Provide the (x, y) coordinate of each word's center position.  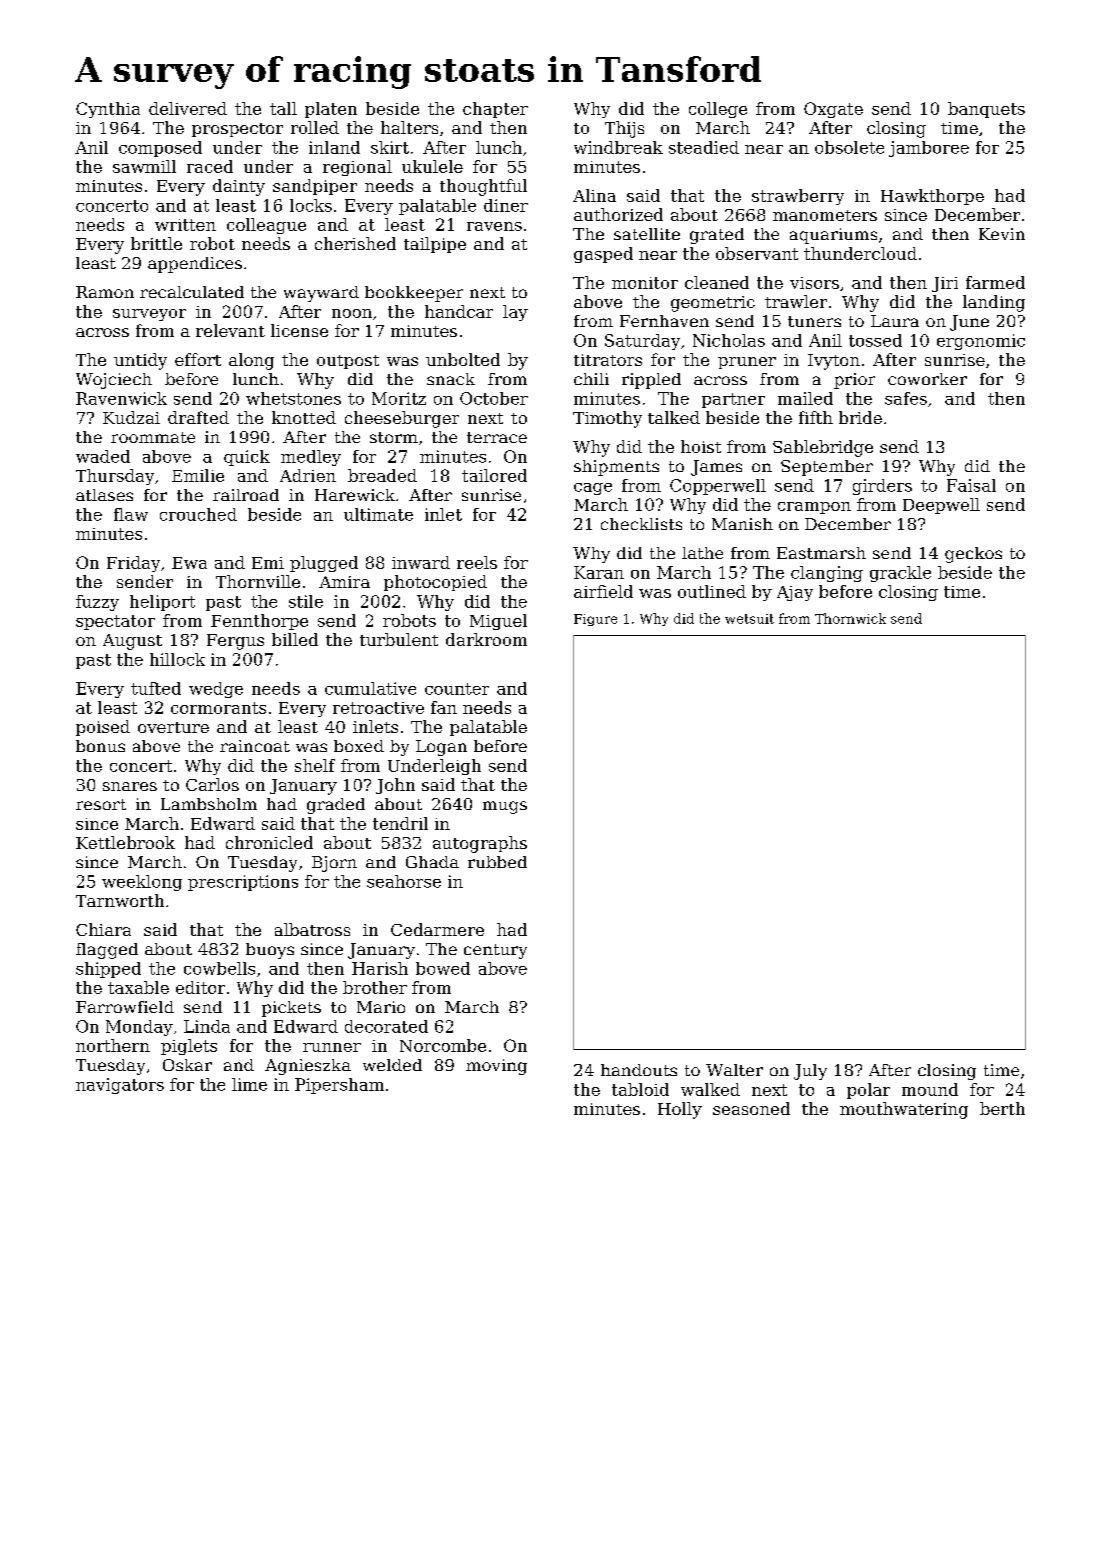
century (495, 951)
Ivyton (834, 362)
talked (674, 417)
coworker (927, 379)
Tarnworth (120, 900)
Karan (599, 572)
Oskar (187, 1065)
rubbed (497, 862)
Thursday (115, 477)
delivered (188, 108)
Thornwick (850, 618)
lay (515, 313)
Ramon (105, 292)
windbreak (618, 147)
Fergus (235, 642)
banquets (986, 110)
